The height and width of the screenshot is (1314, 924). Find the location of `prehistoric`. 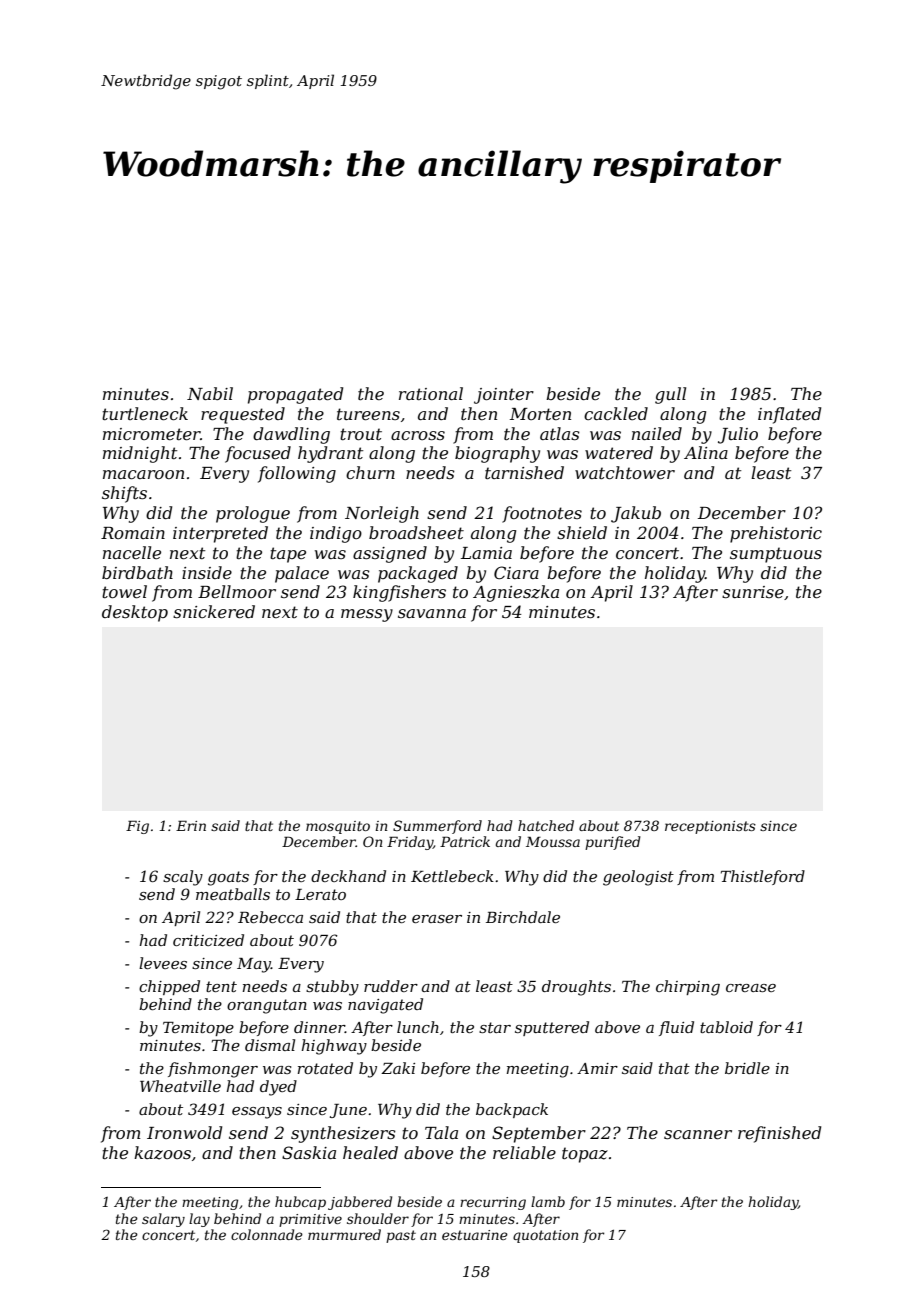

prehistoric is located at coordinates (776, 534).
